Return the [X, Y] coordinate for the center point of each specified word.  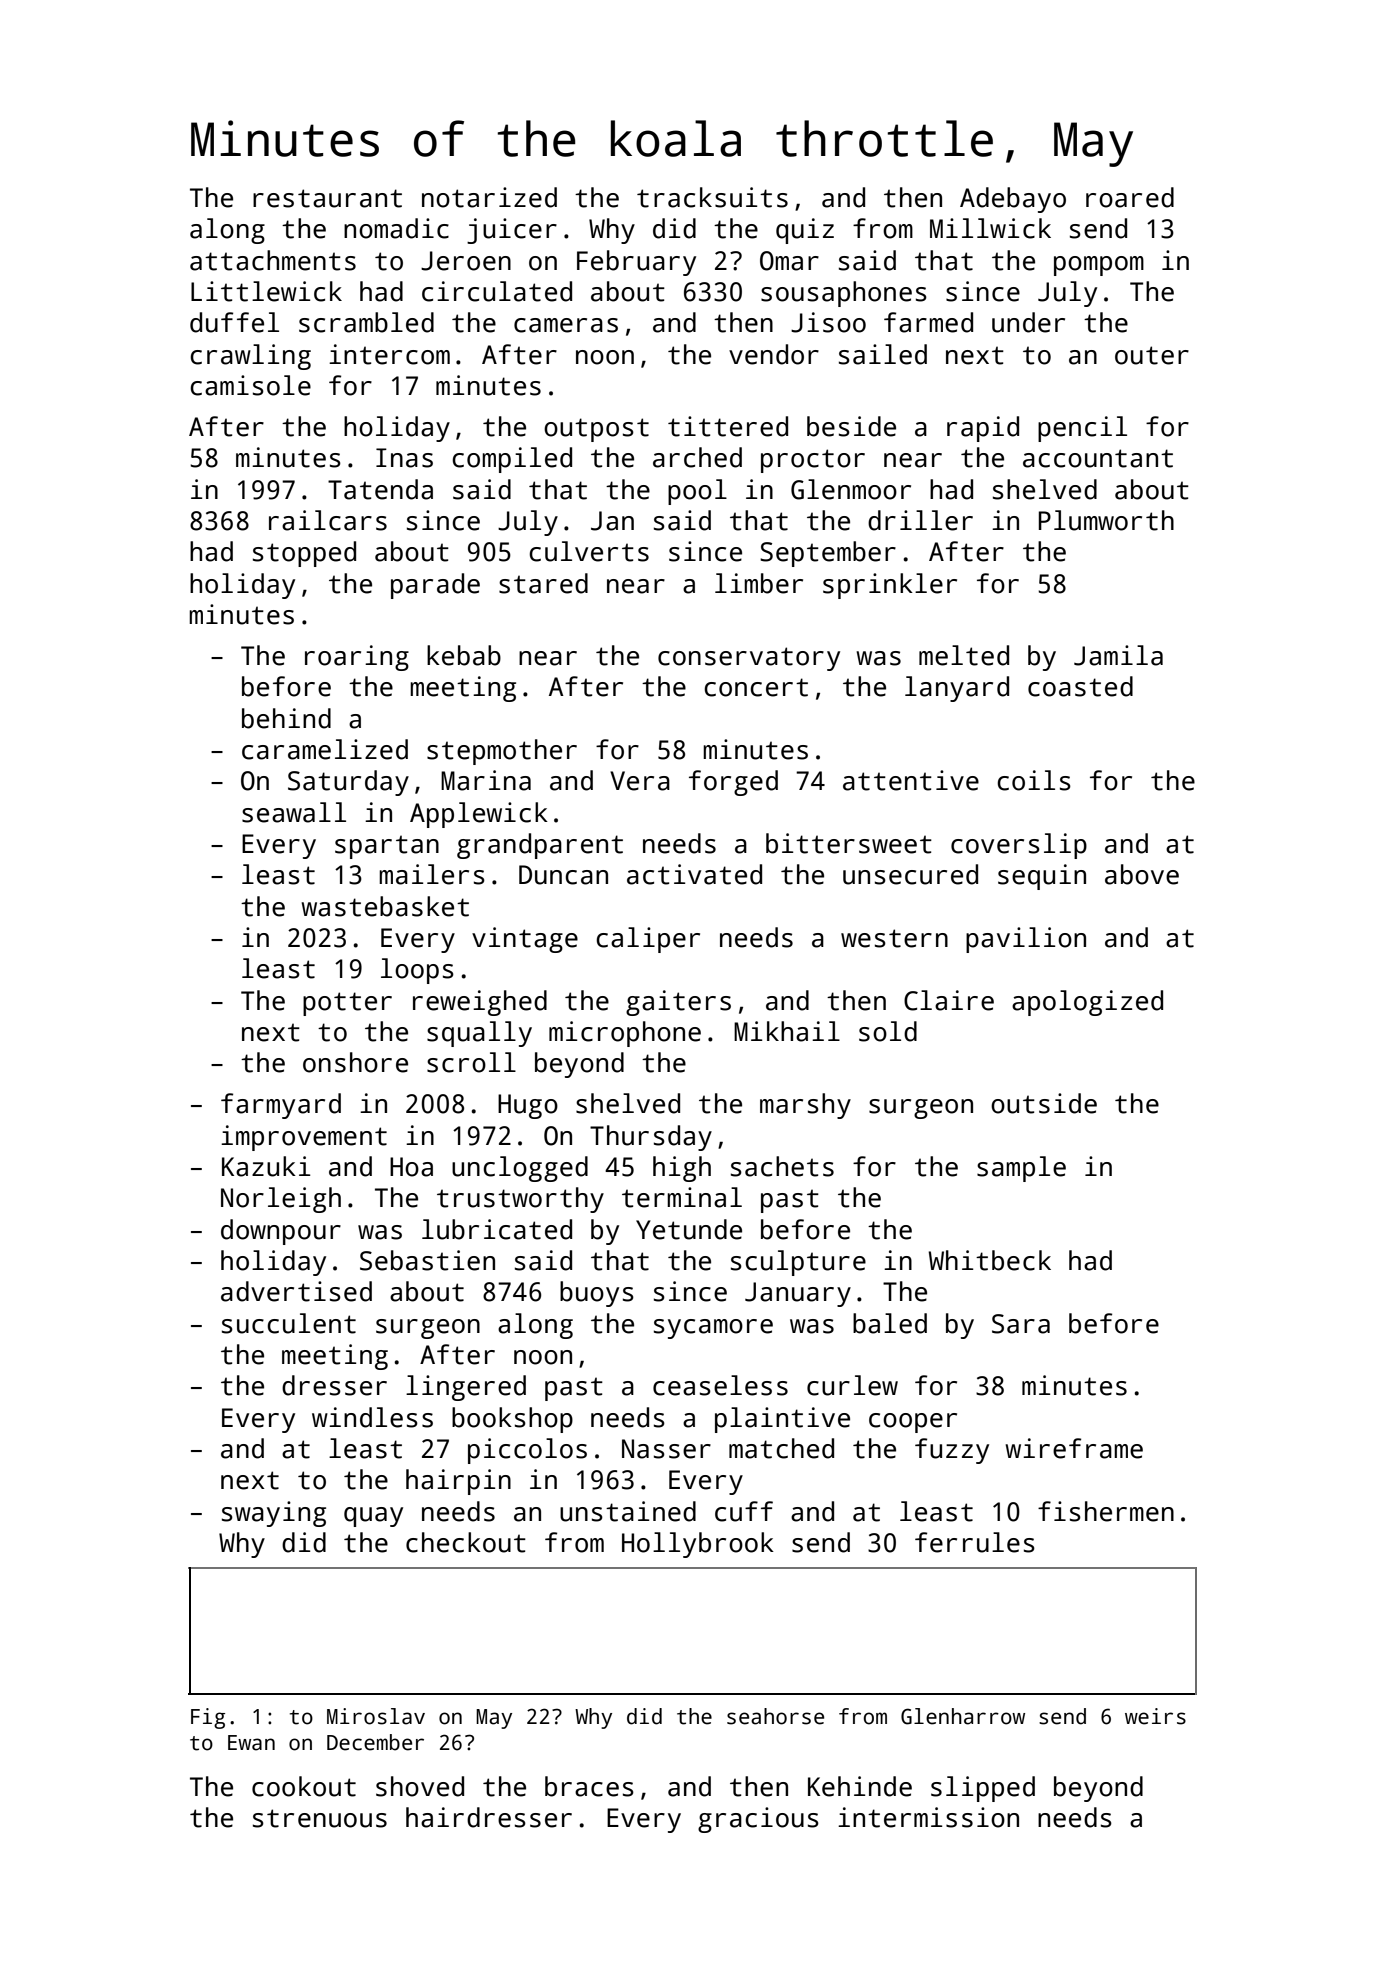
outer [1152, 355]
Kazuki [266, 1166]
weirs [1155, 1716]
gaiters [678, 1003]
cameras [566, 325]
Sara [1021, 1324]
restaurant [327, 198]
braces [589, 1786]
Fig [208, 1718]
